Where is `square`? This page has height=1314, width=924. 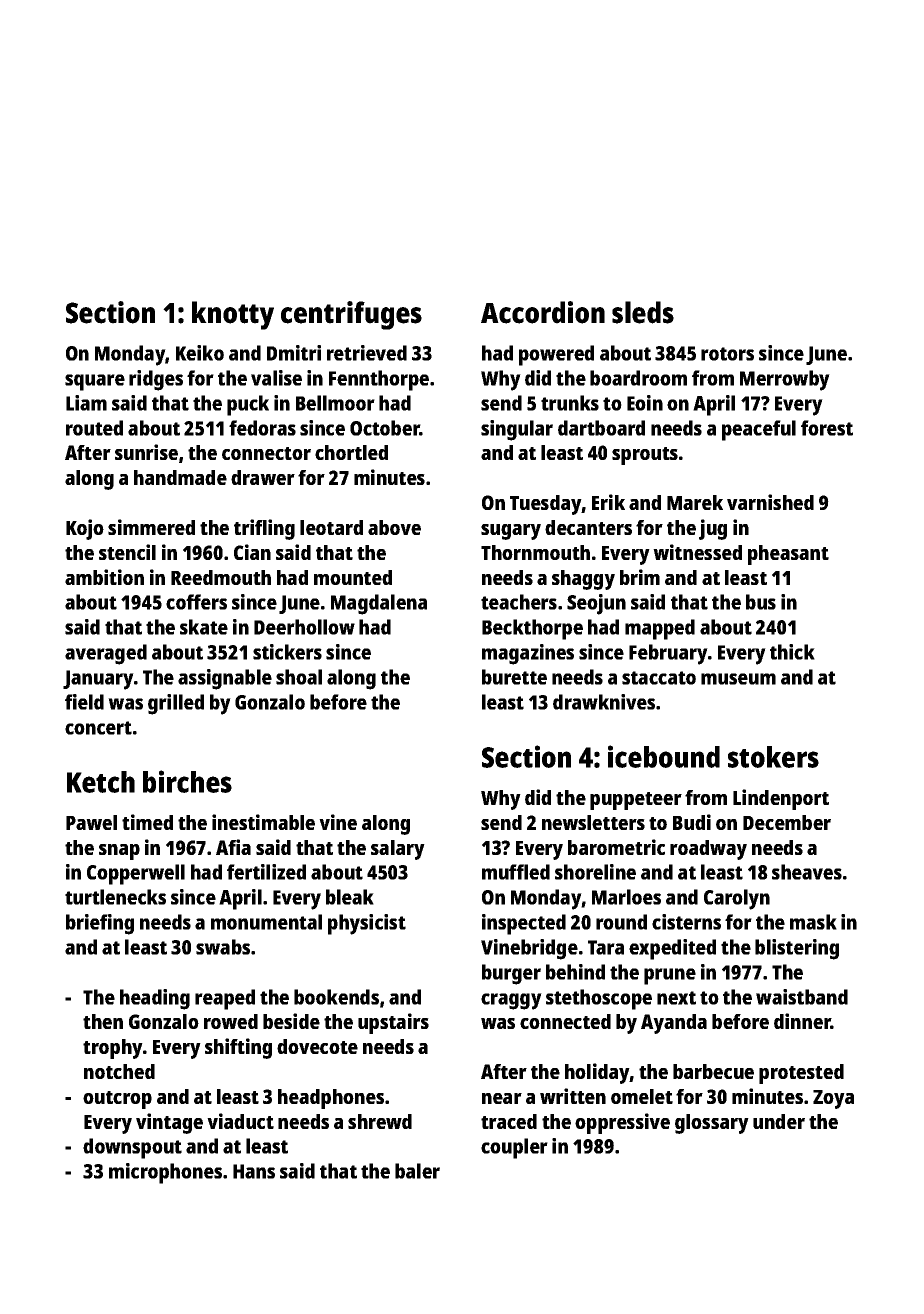 square is located at coordinates (95, 382).
